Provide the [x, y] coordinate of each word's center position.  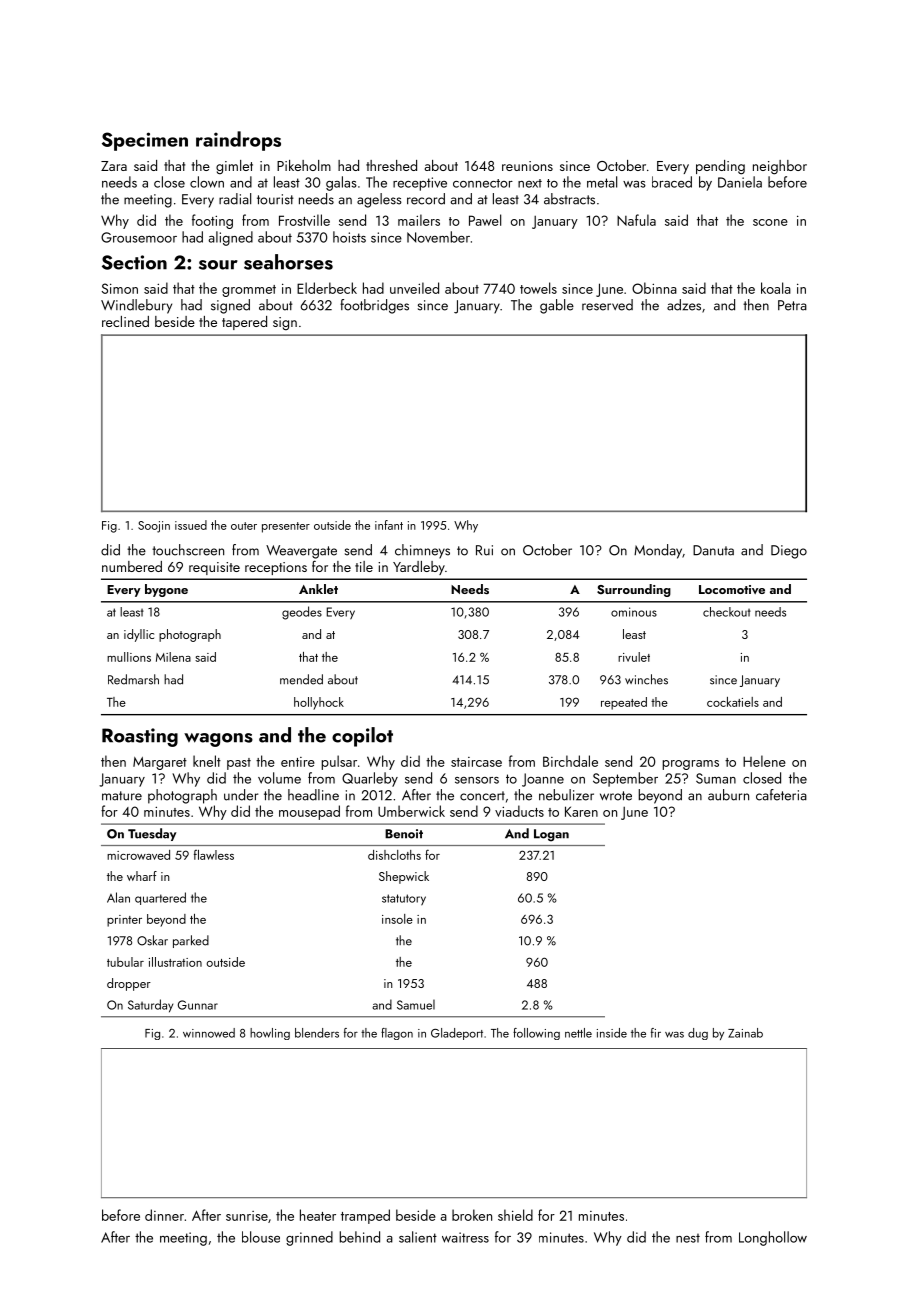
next [530, 183]
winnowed [209, 1033]
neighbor [780, 167]
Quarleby [370, 779]
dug [698, 1034]
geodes [302, 613]
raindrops [238, 141]
